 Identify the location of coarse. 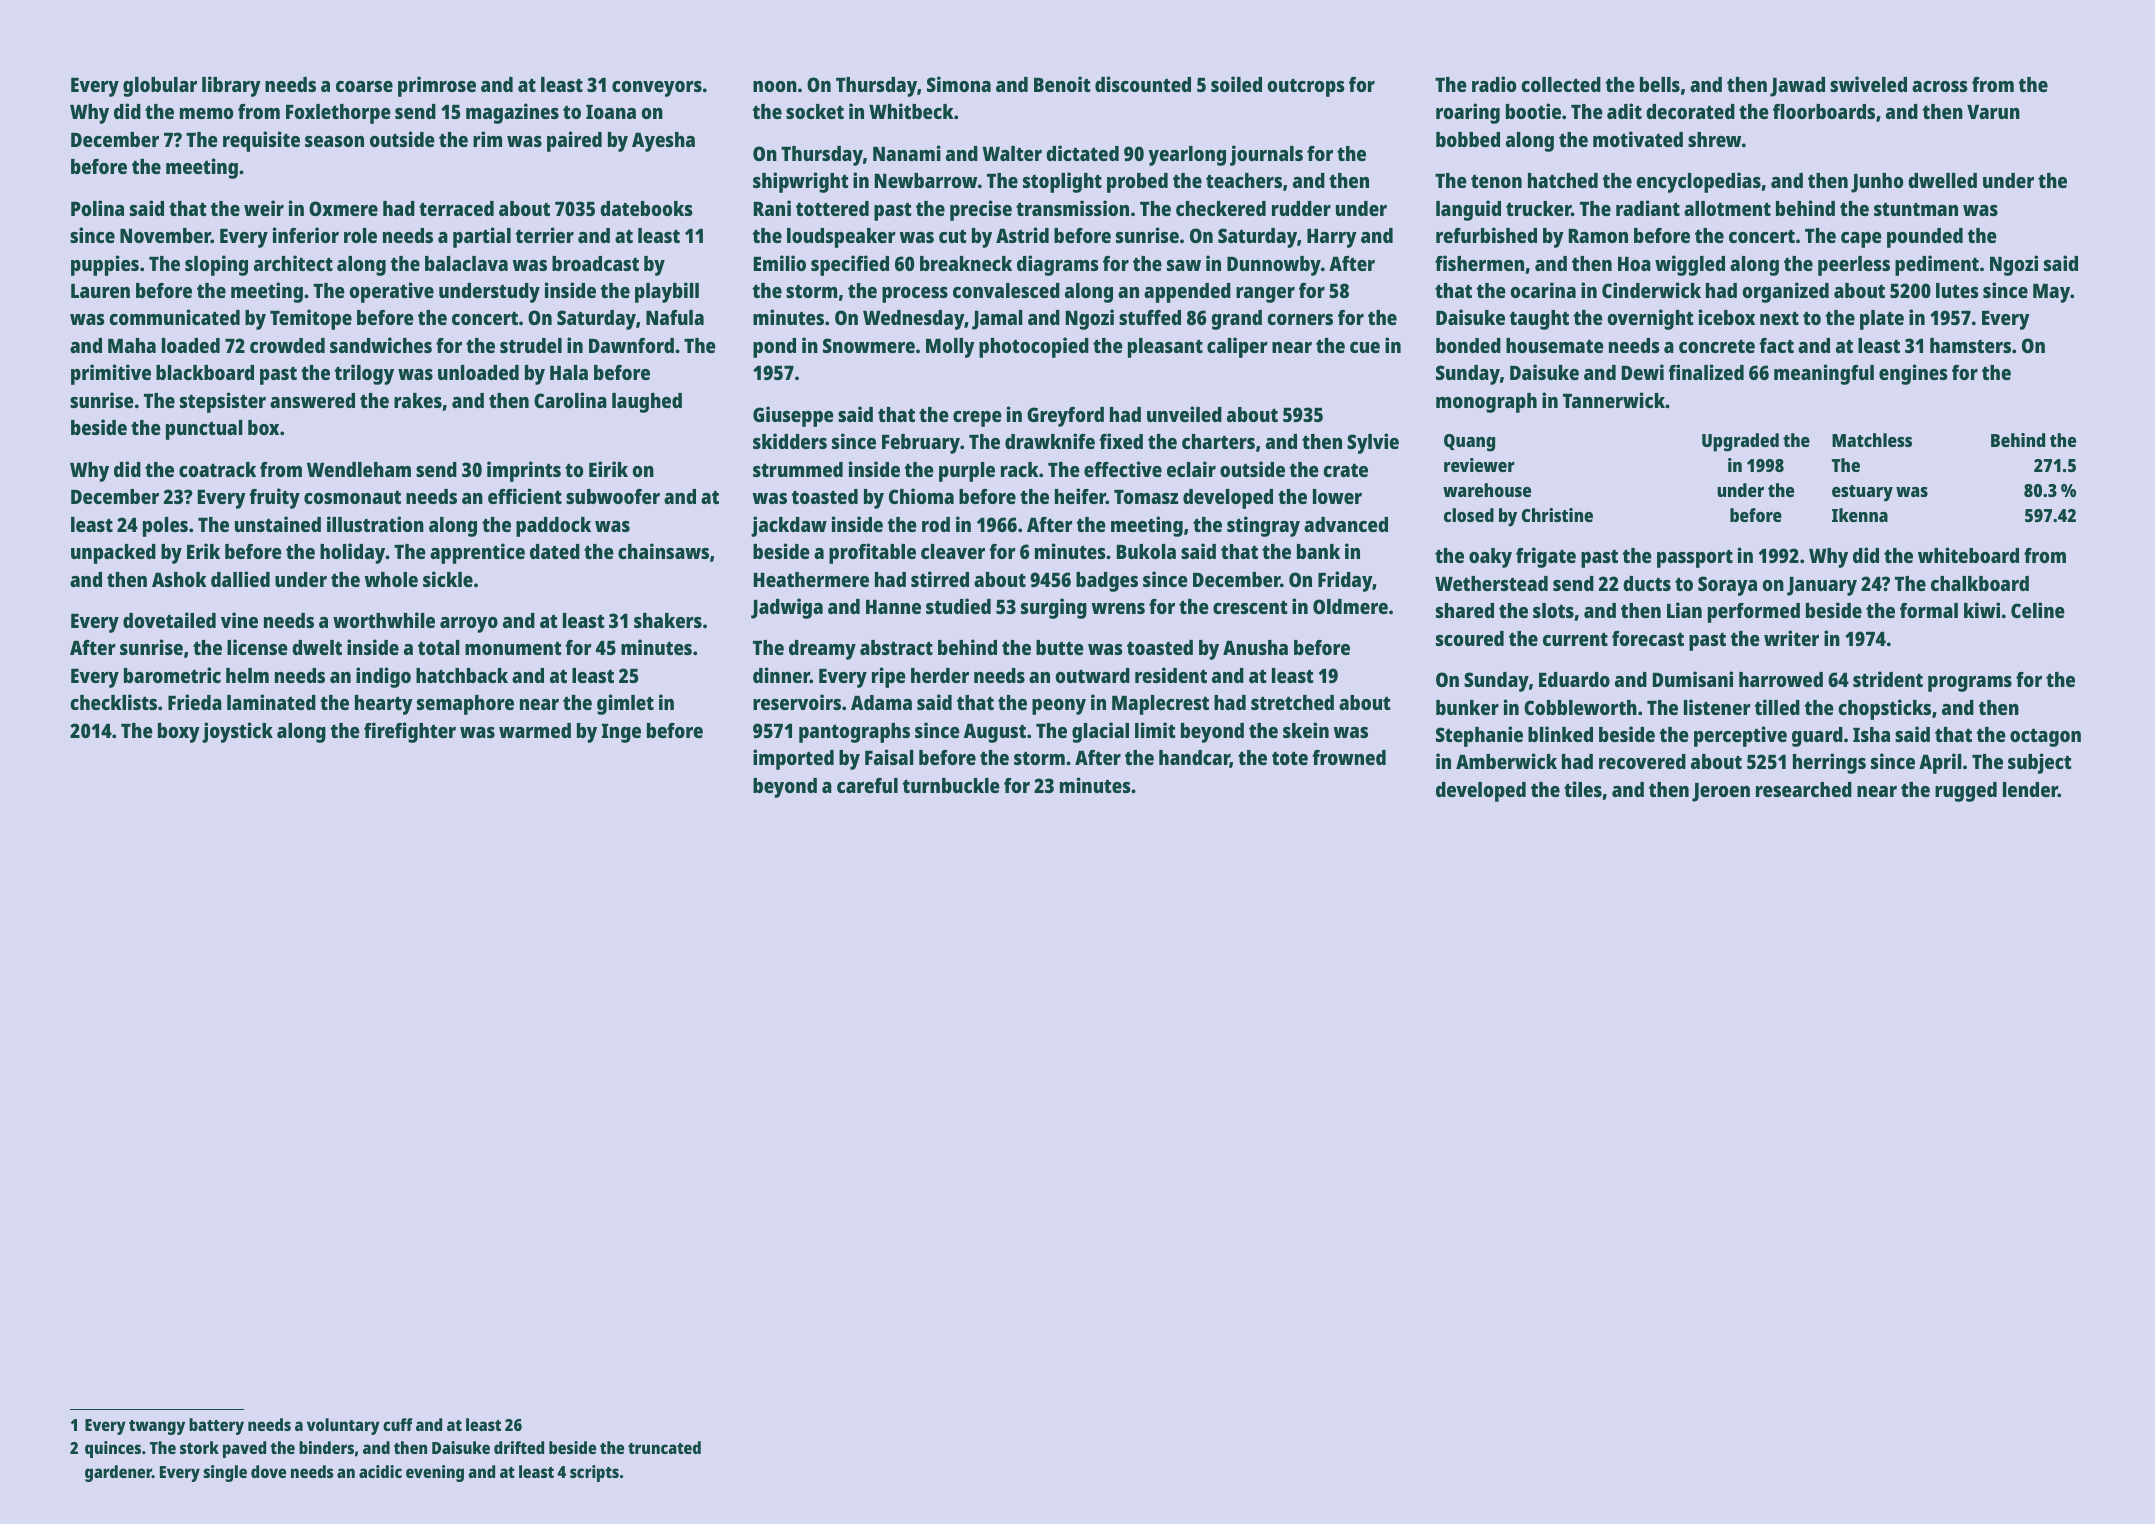
(364, 86).
